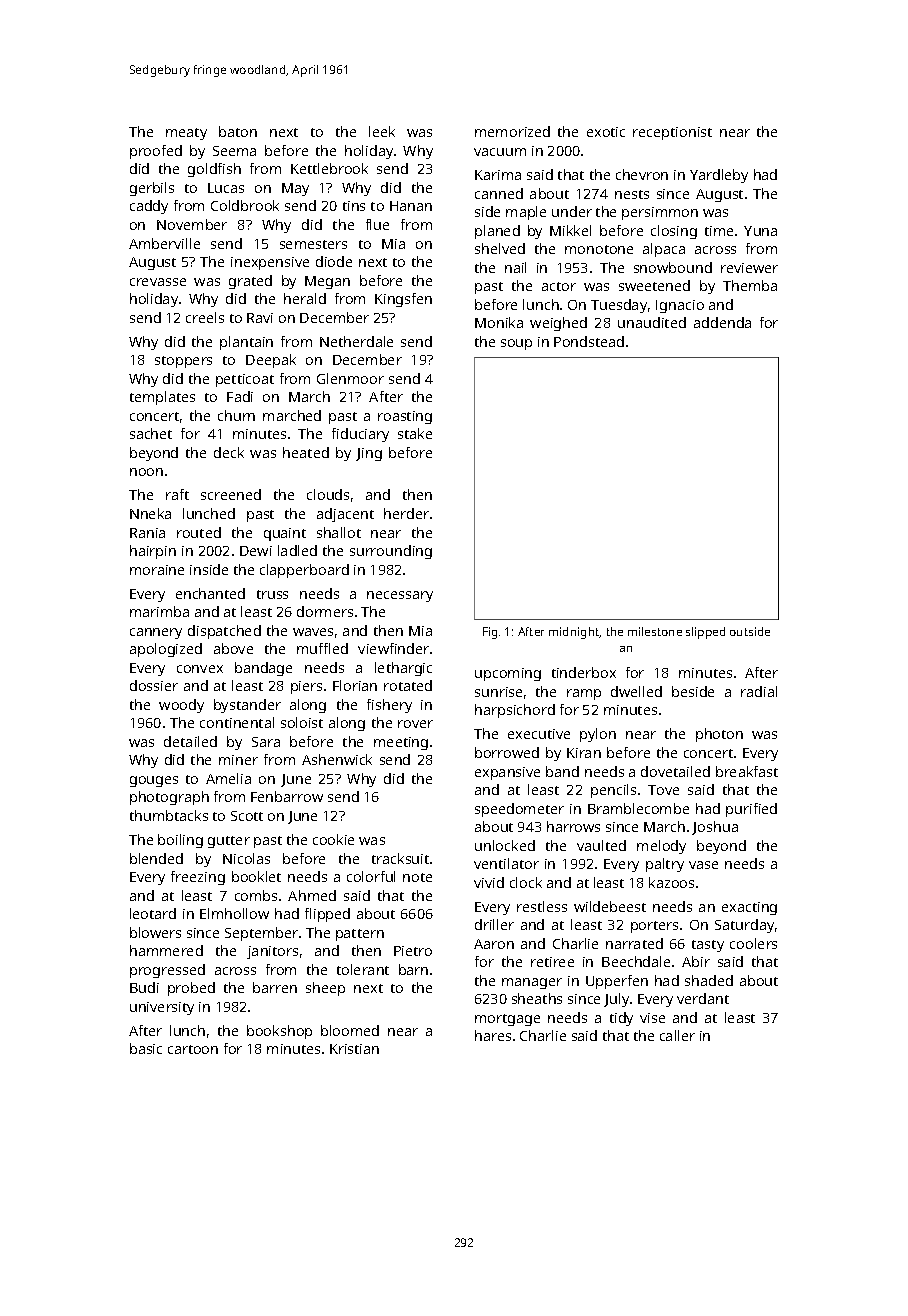  What do you see at coordinates (214, 170) in the image?
I see `goldfish` at bounding box center [214, 170].
